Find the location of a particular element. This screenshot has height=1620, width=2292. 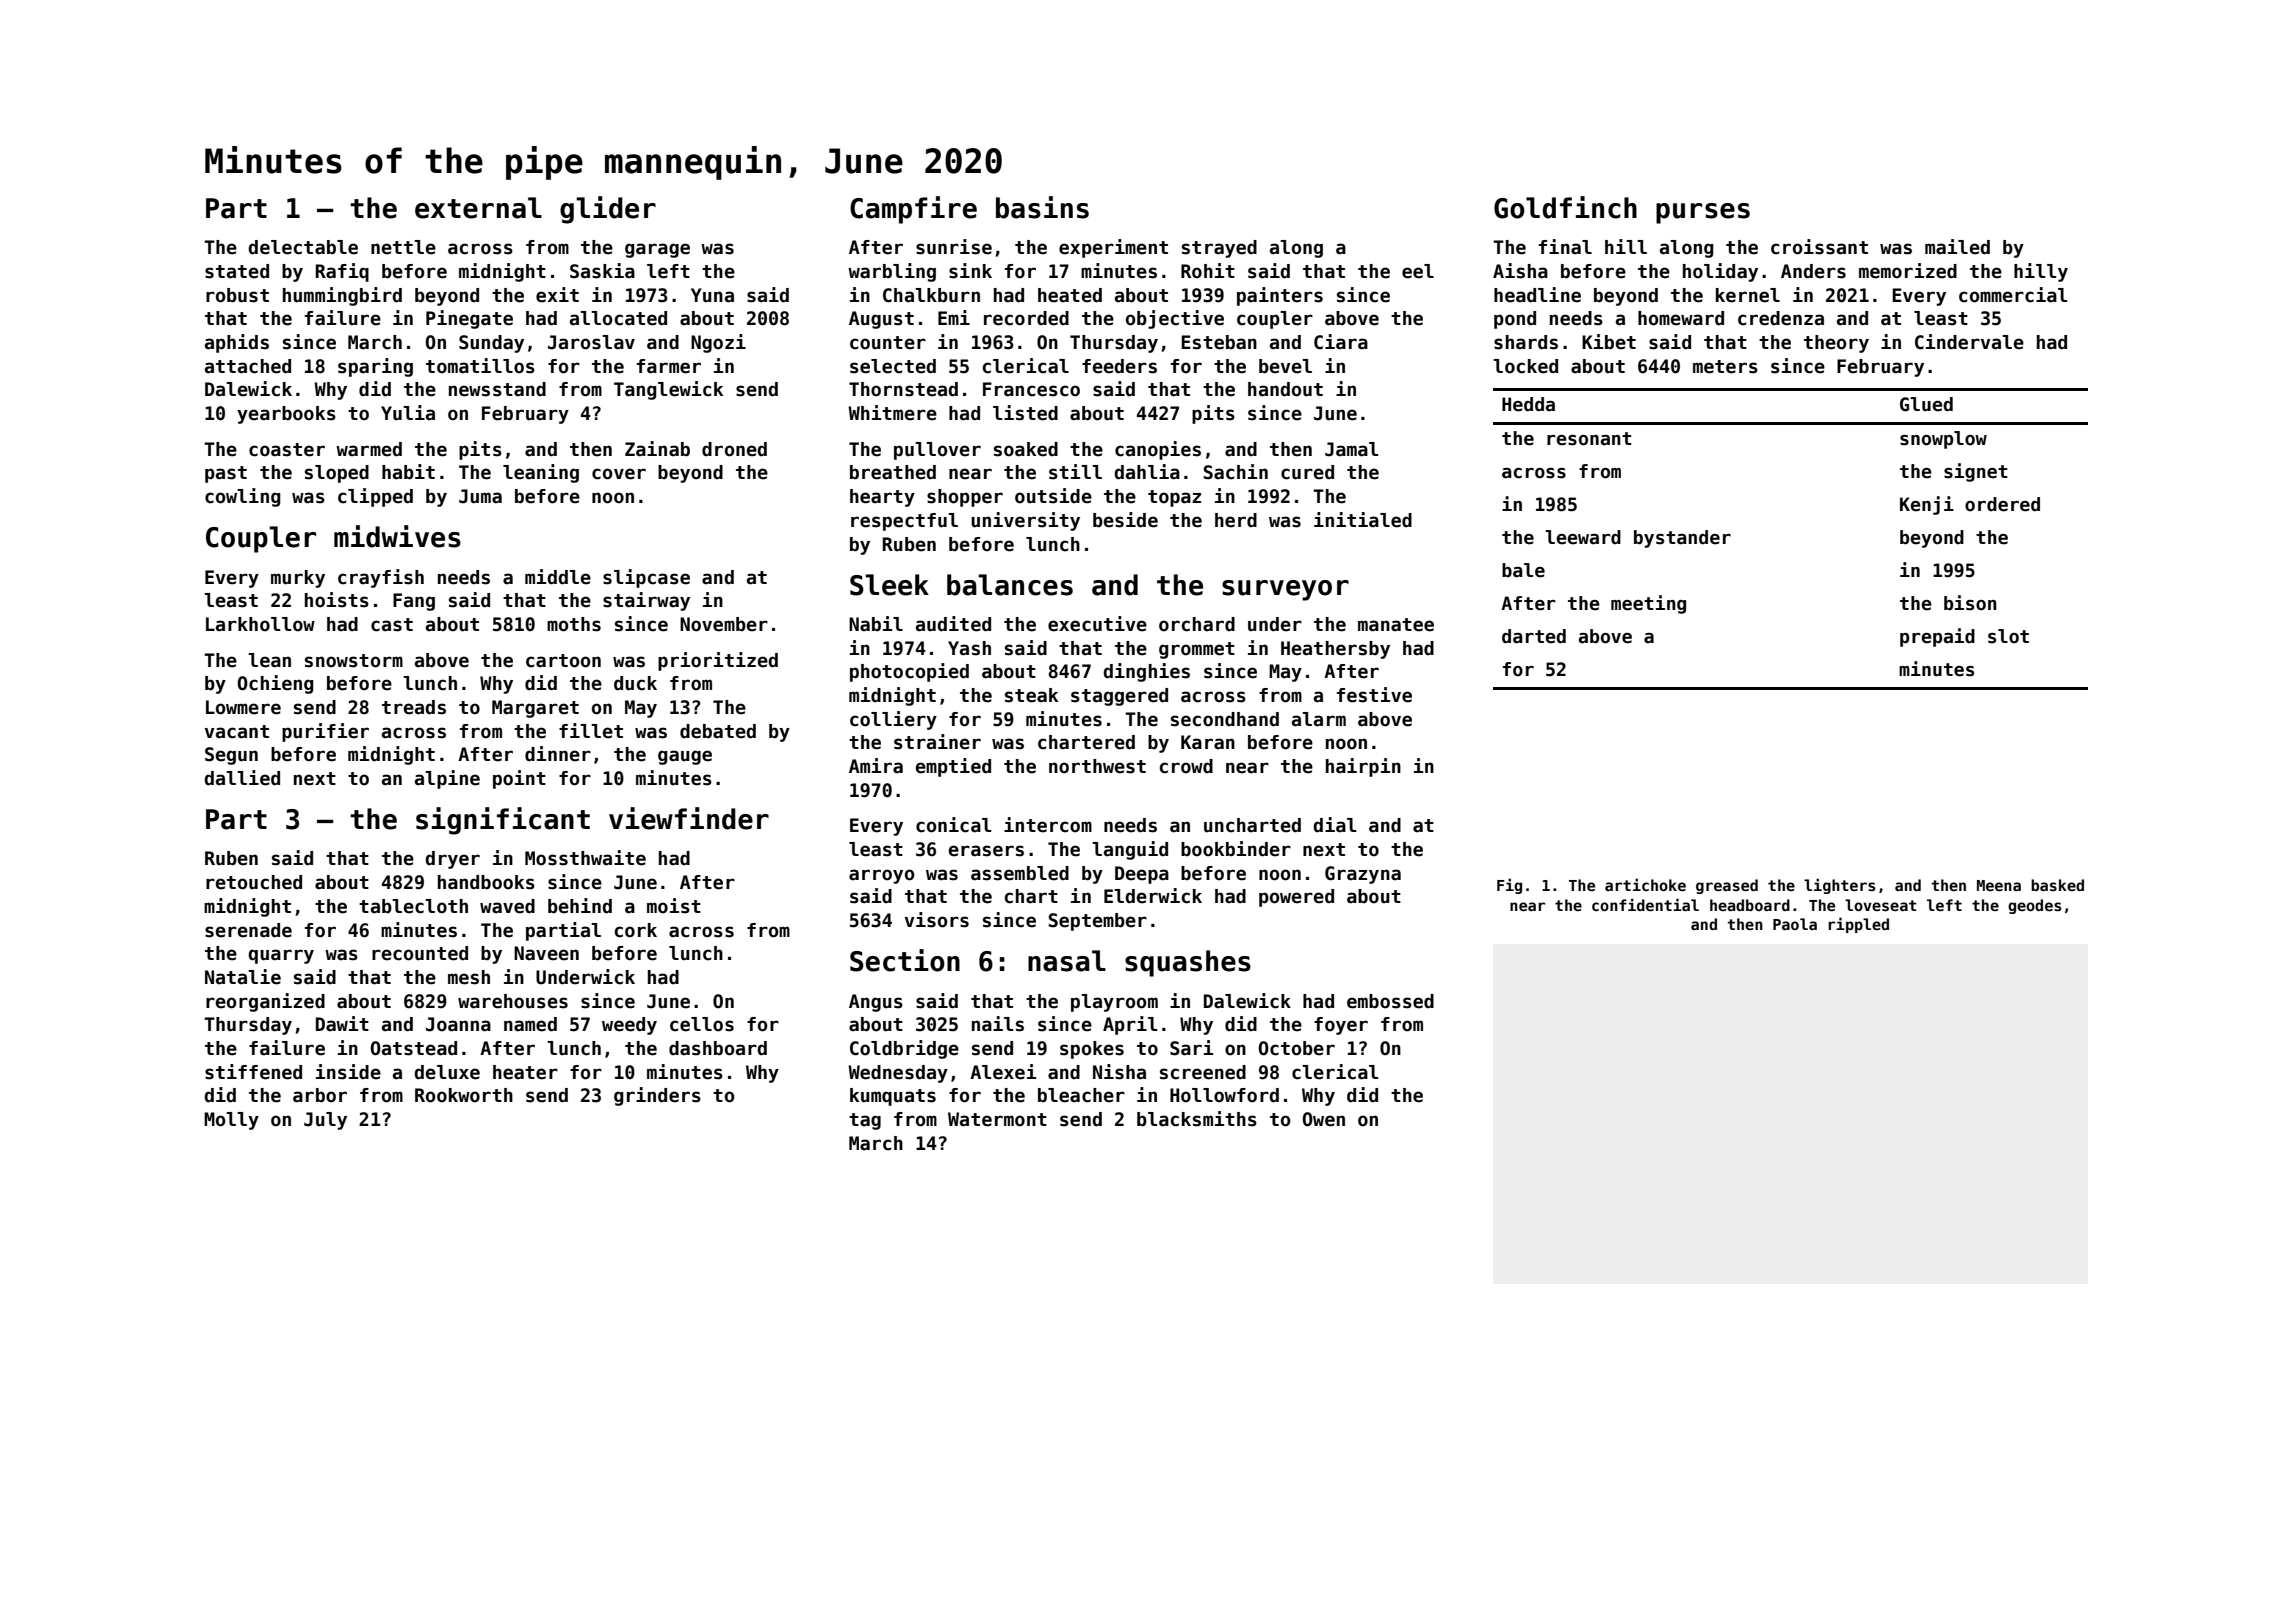

slot is located at coordinates (2008, 636).
